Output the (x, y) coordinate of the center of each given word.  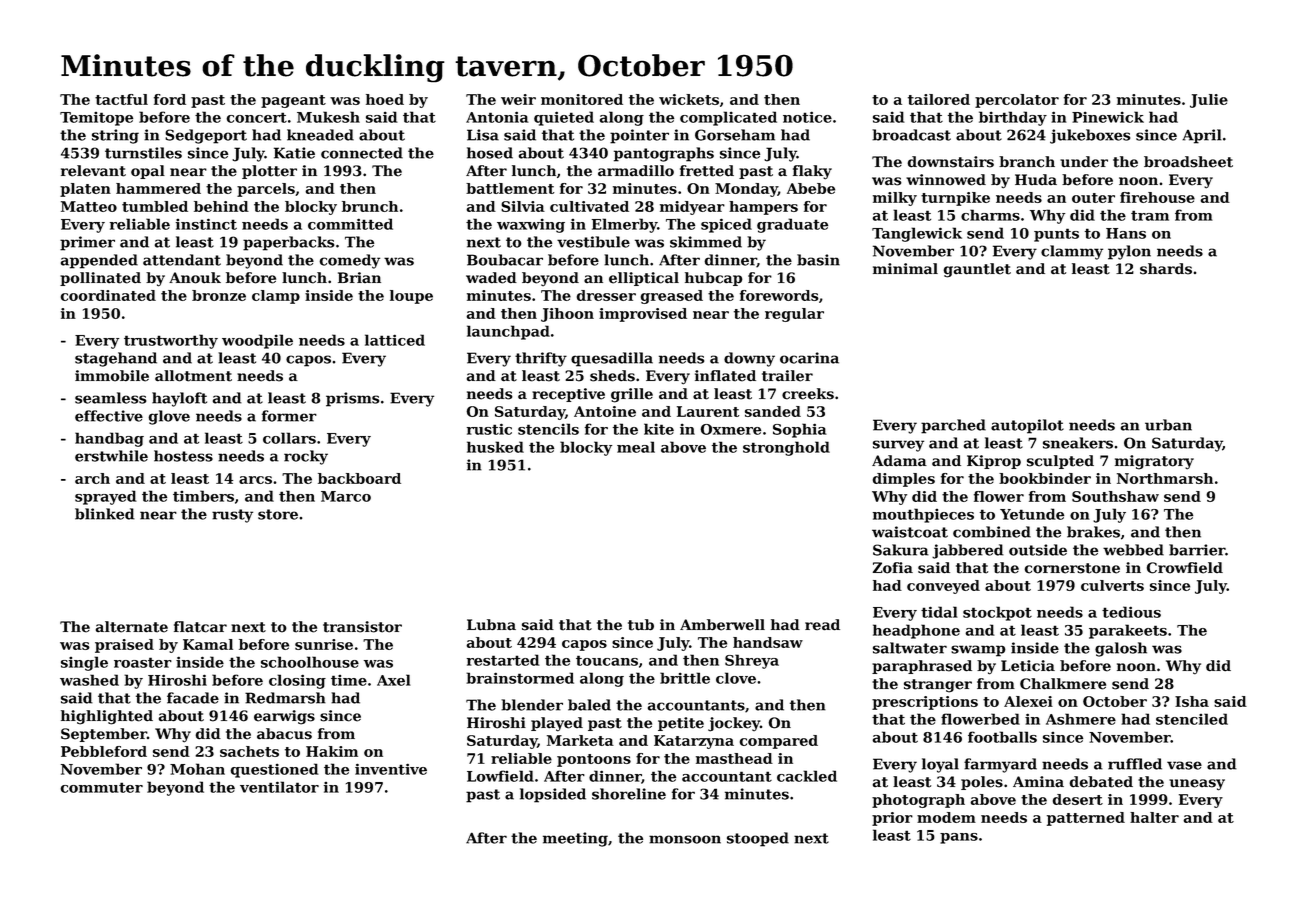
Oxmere (730, 429)
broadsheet (1188, 162)
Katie (294, 153)
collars (289, 438)
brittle (685, 678)
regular (794, 315)
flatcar (200, 627)
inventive (391, 769)
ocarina (809, 358)
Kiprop (994, 462)
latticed (395, 340)
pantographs (664, 154)
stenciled (1192, 719)
